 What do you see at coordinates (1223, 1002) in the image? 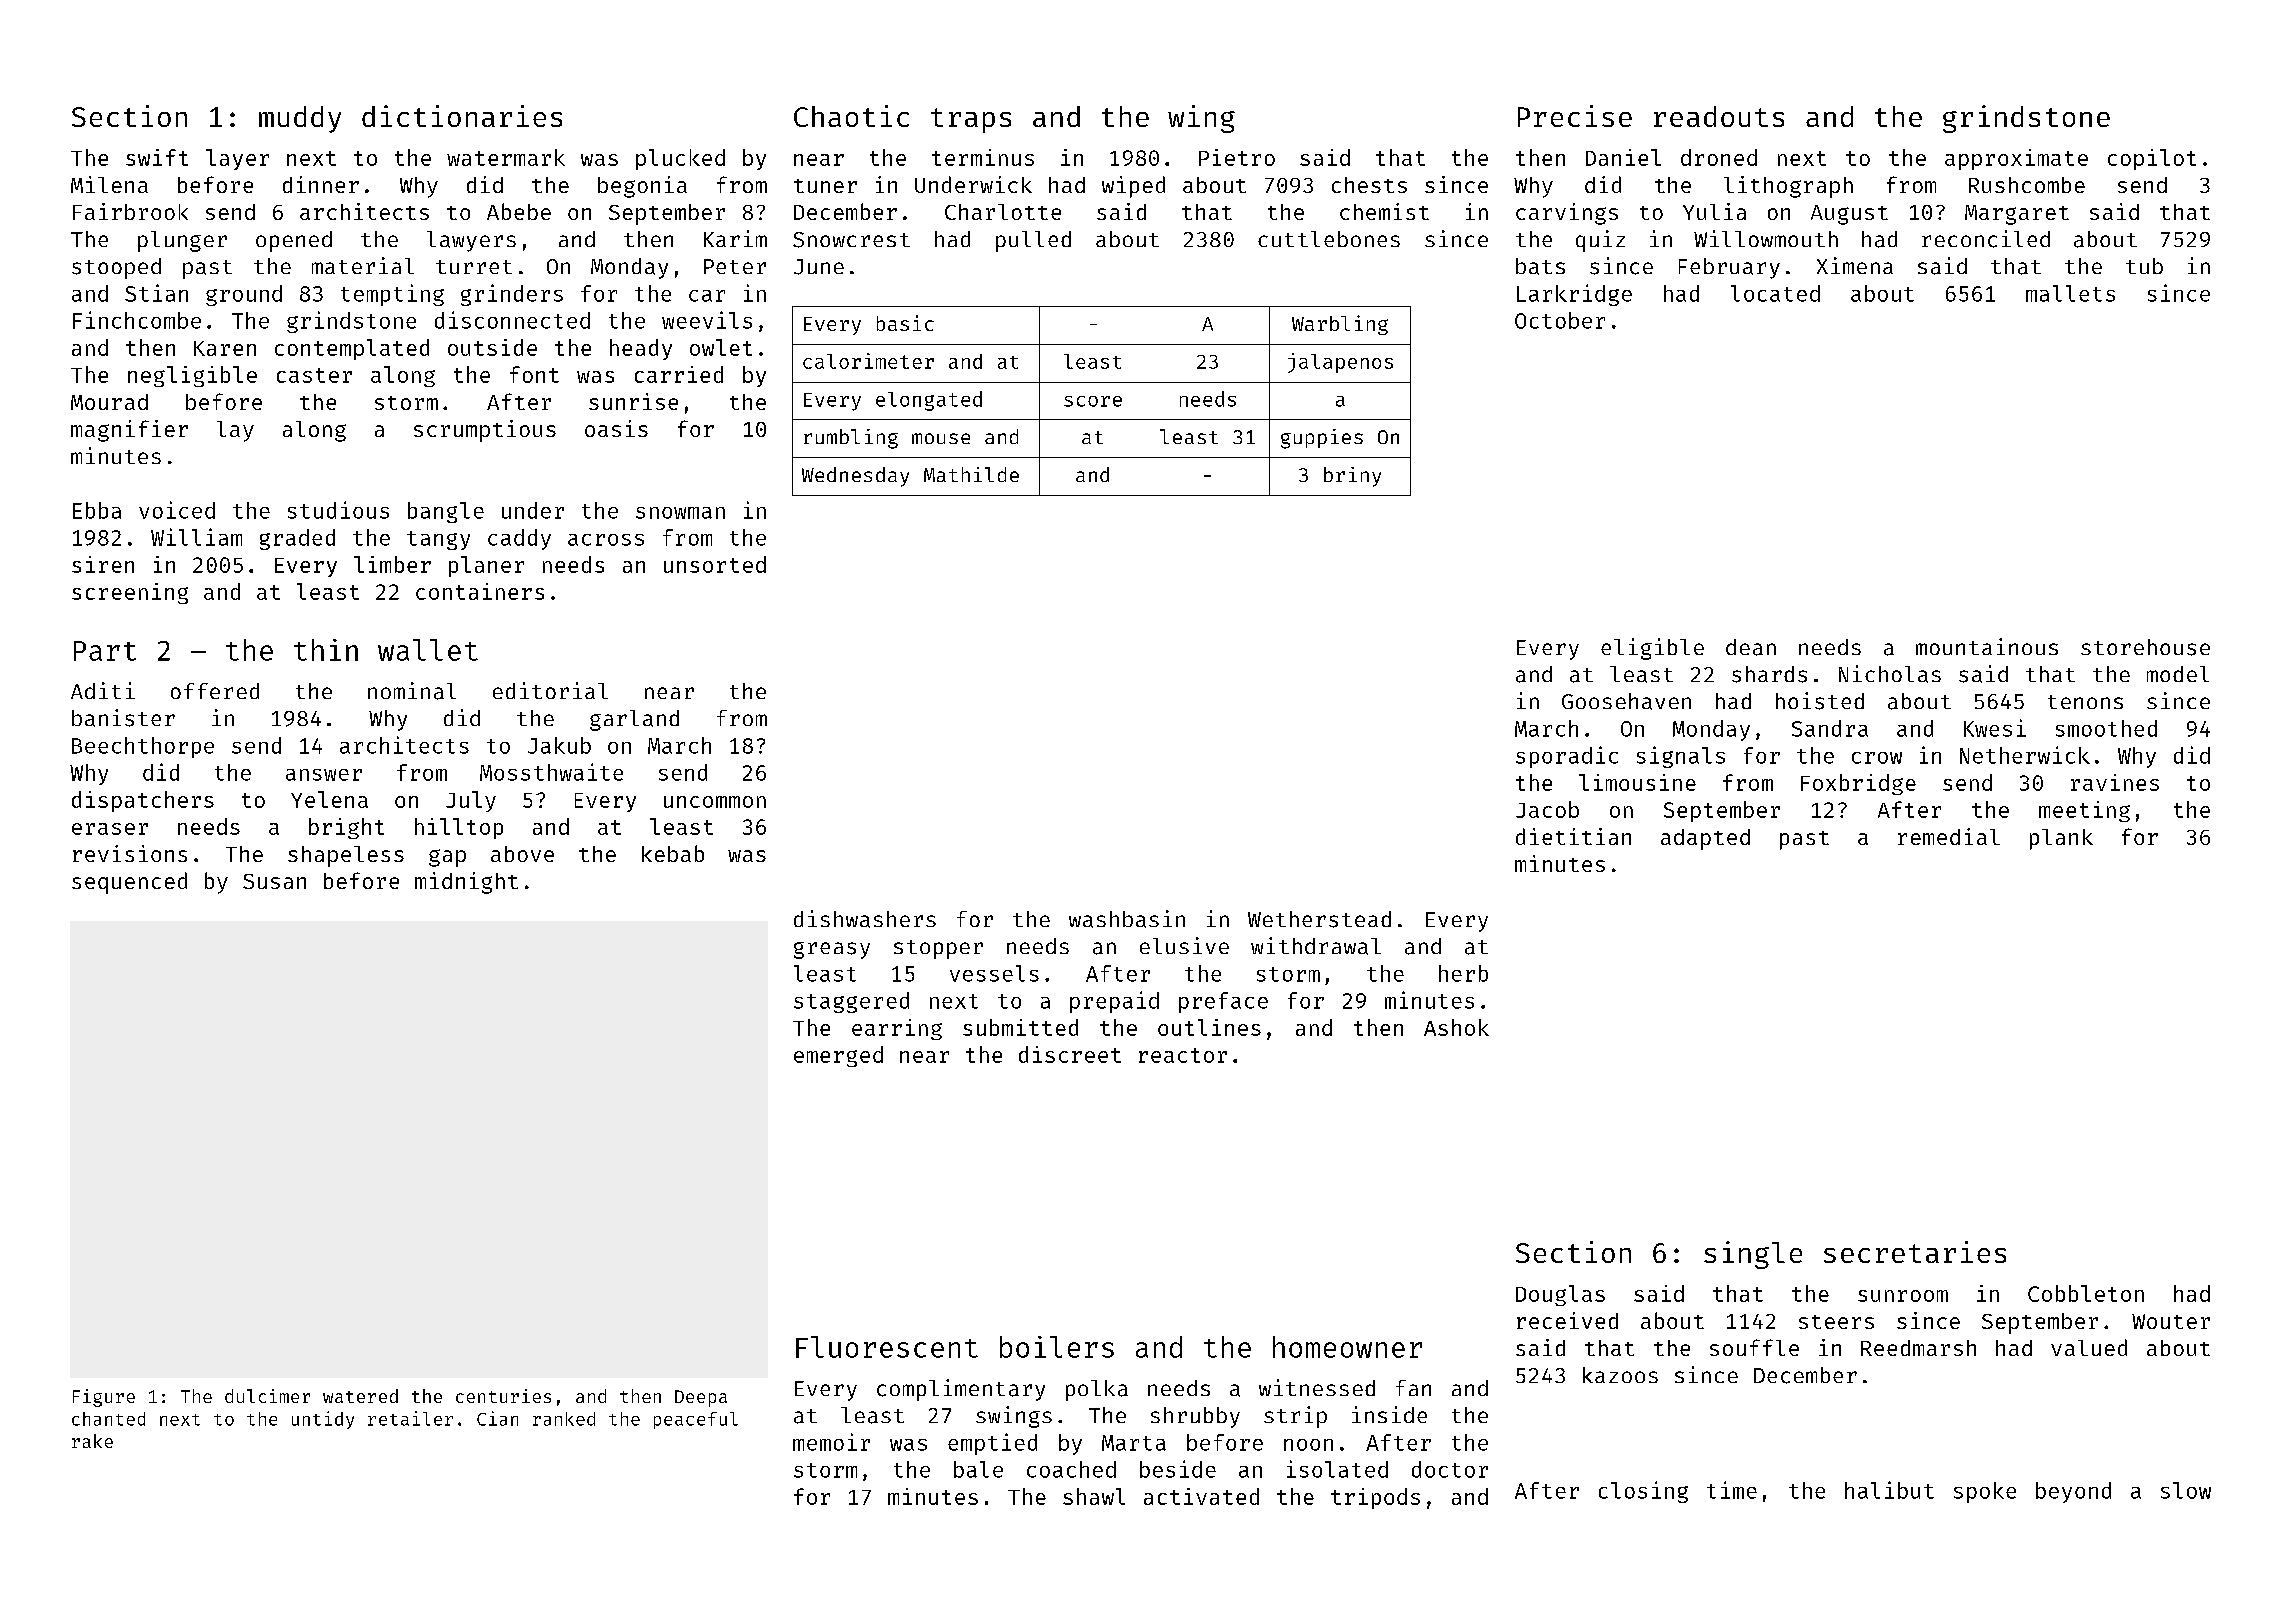
I see `preface` at bounding box center [1223, 1002].
